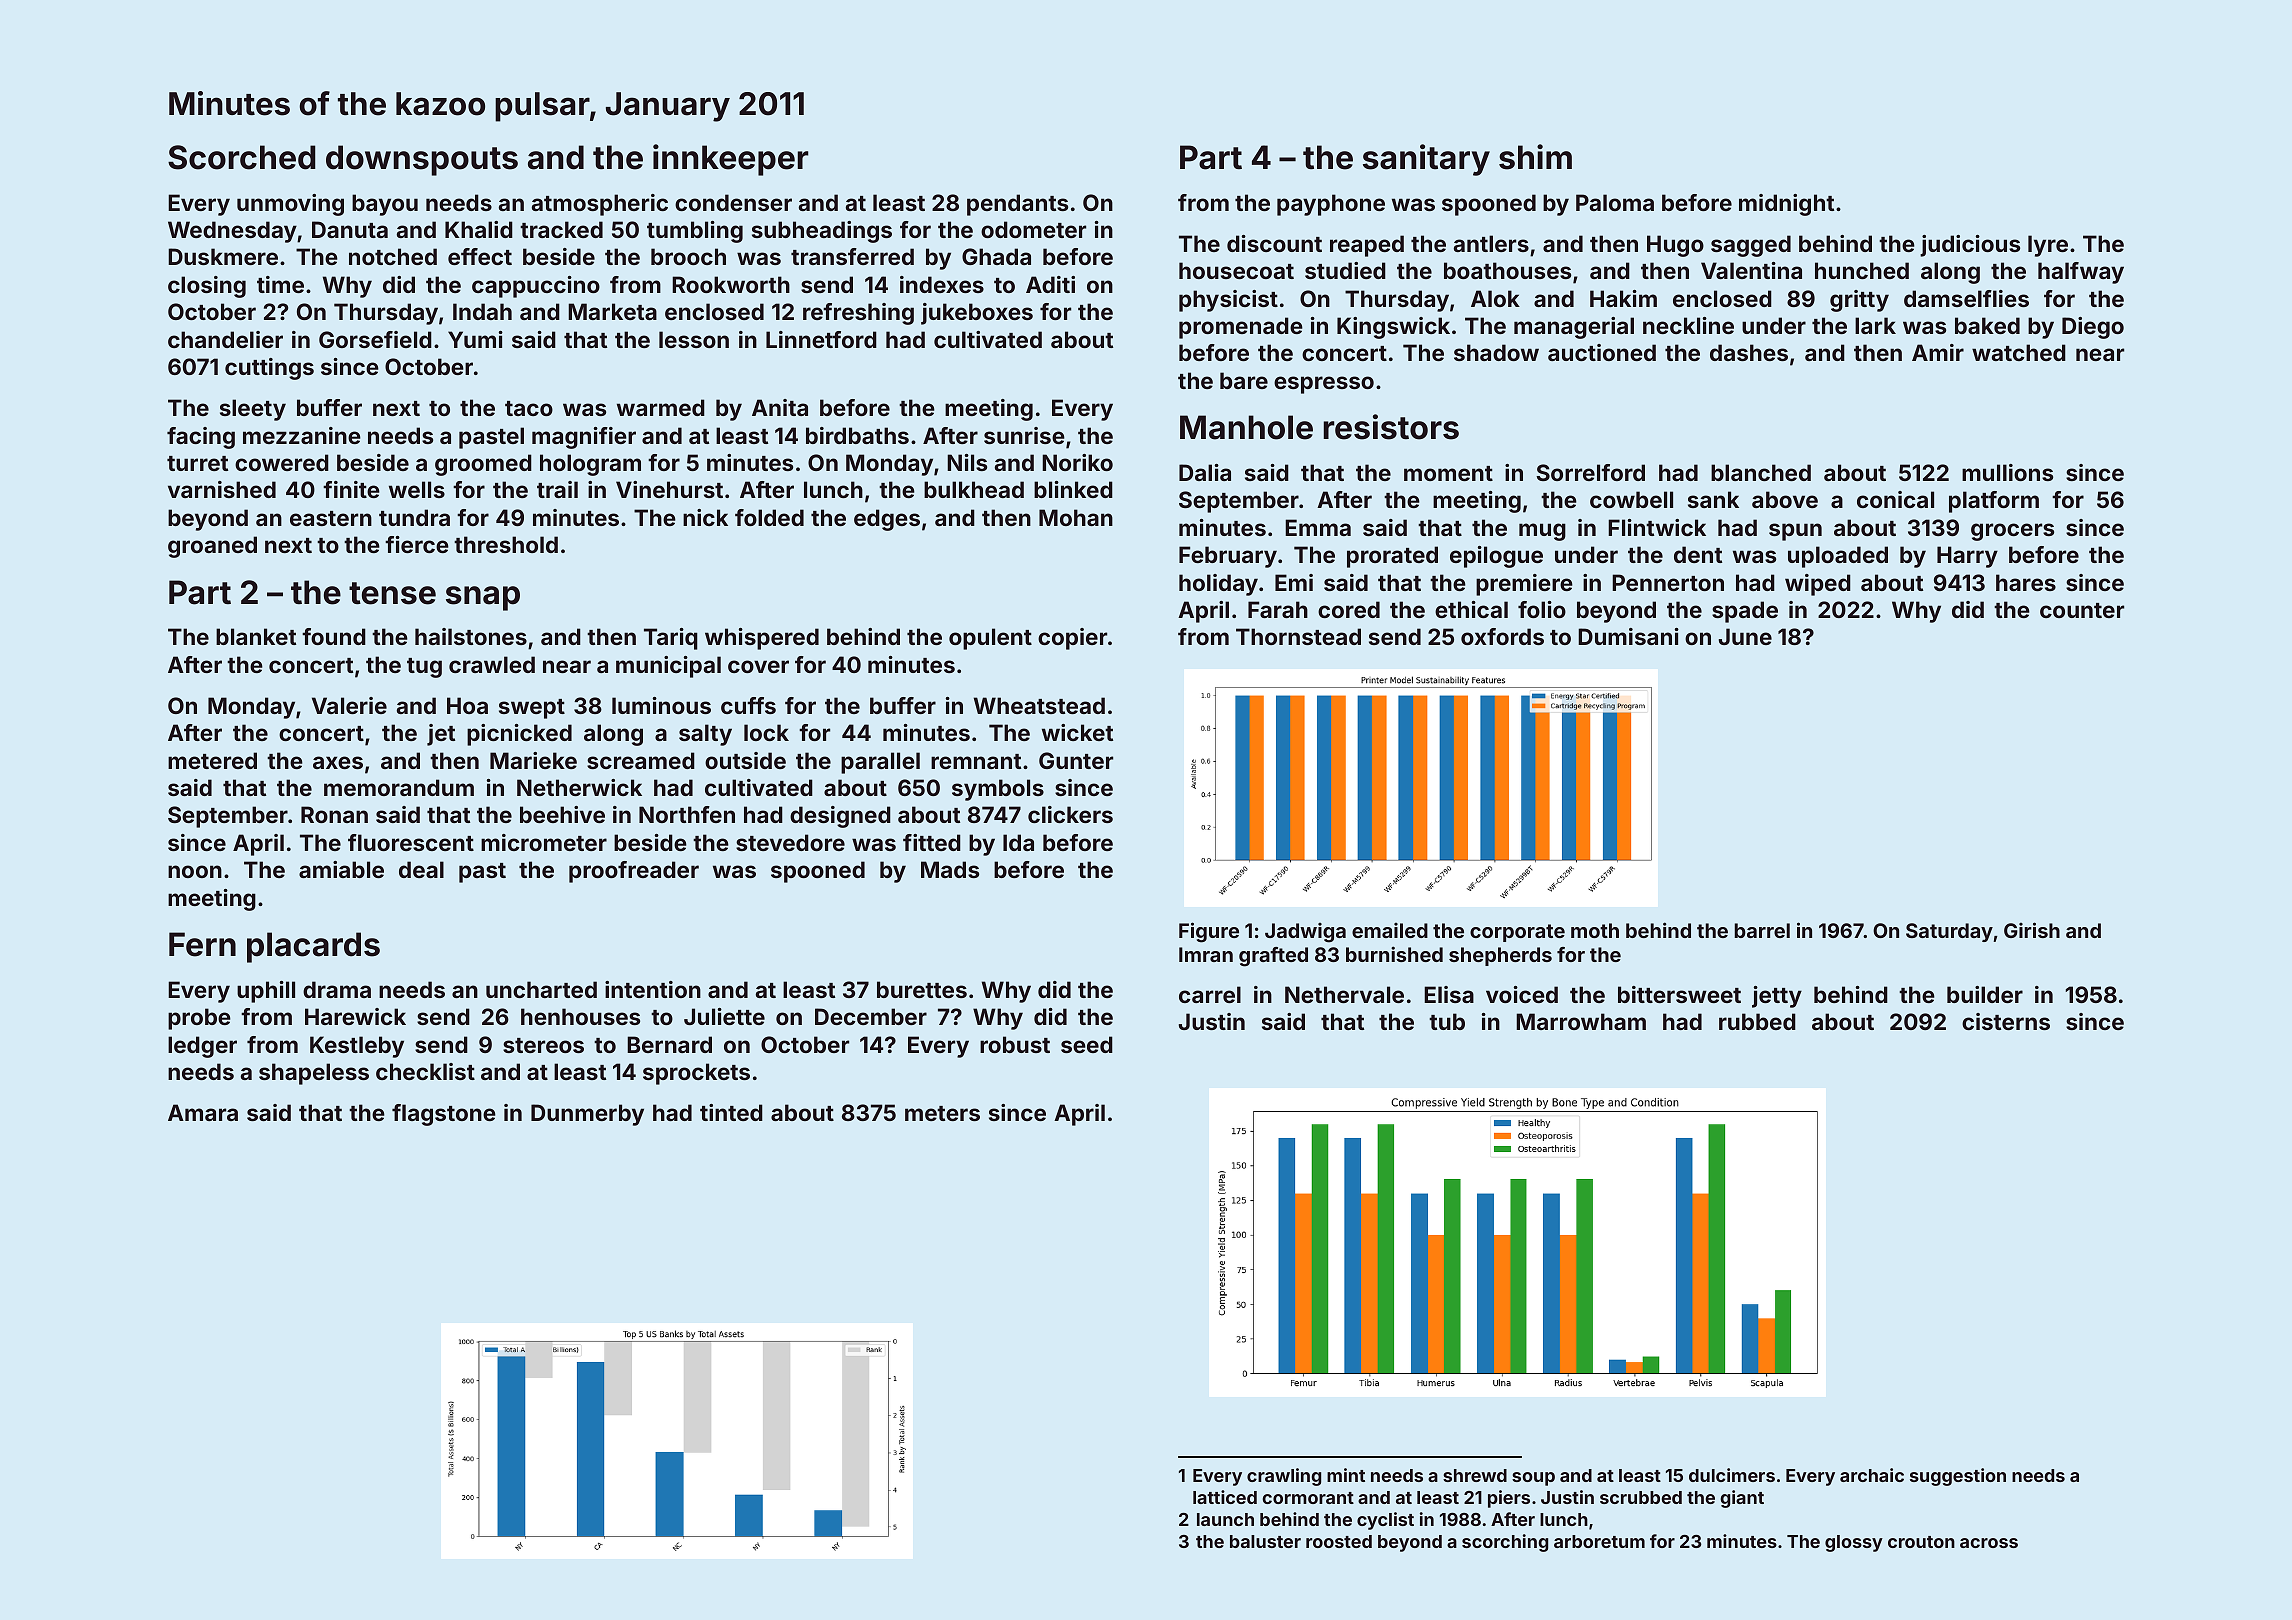  I want to click on spade, so click(1745, 612).
